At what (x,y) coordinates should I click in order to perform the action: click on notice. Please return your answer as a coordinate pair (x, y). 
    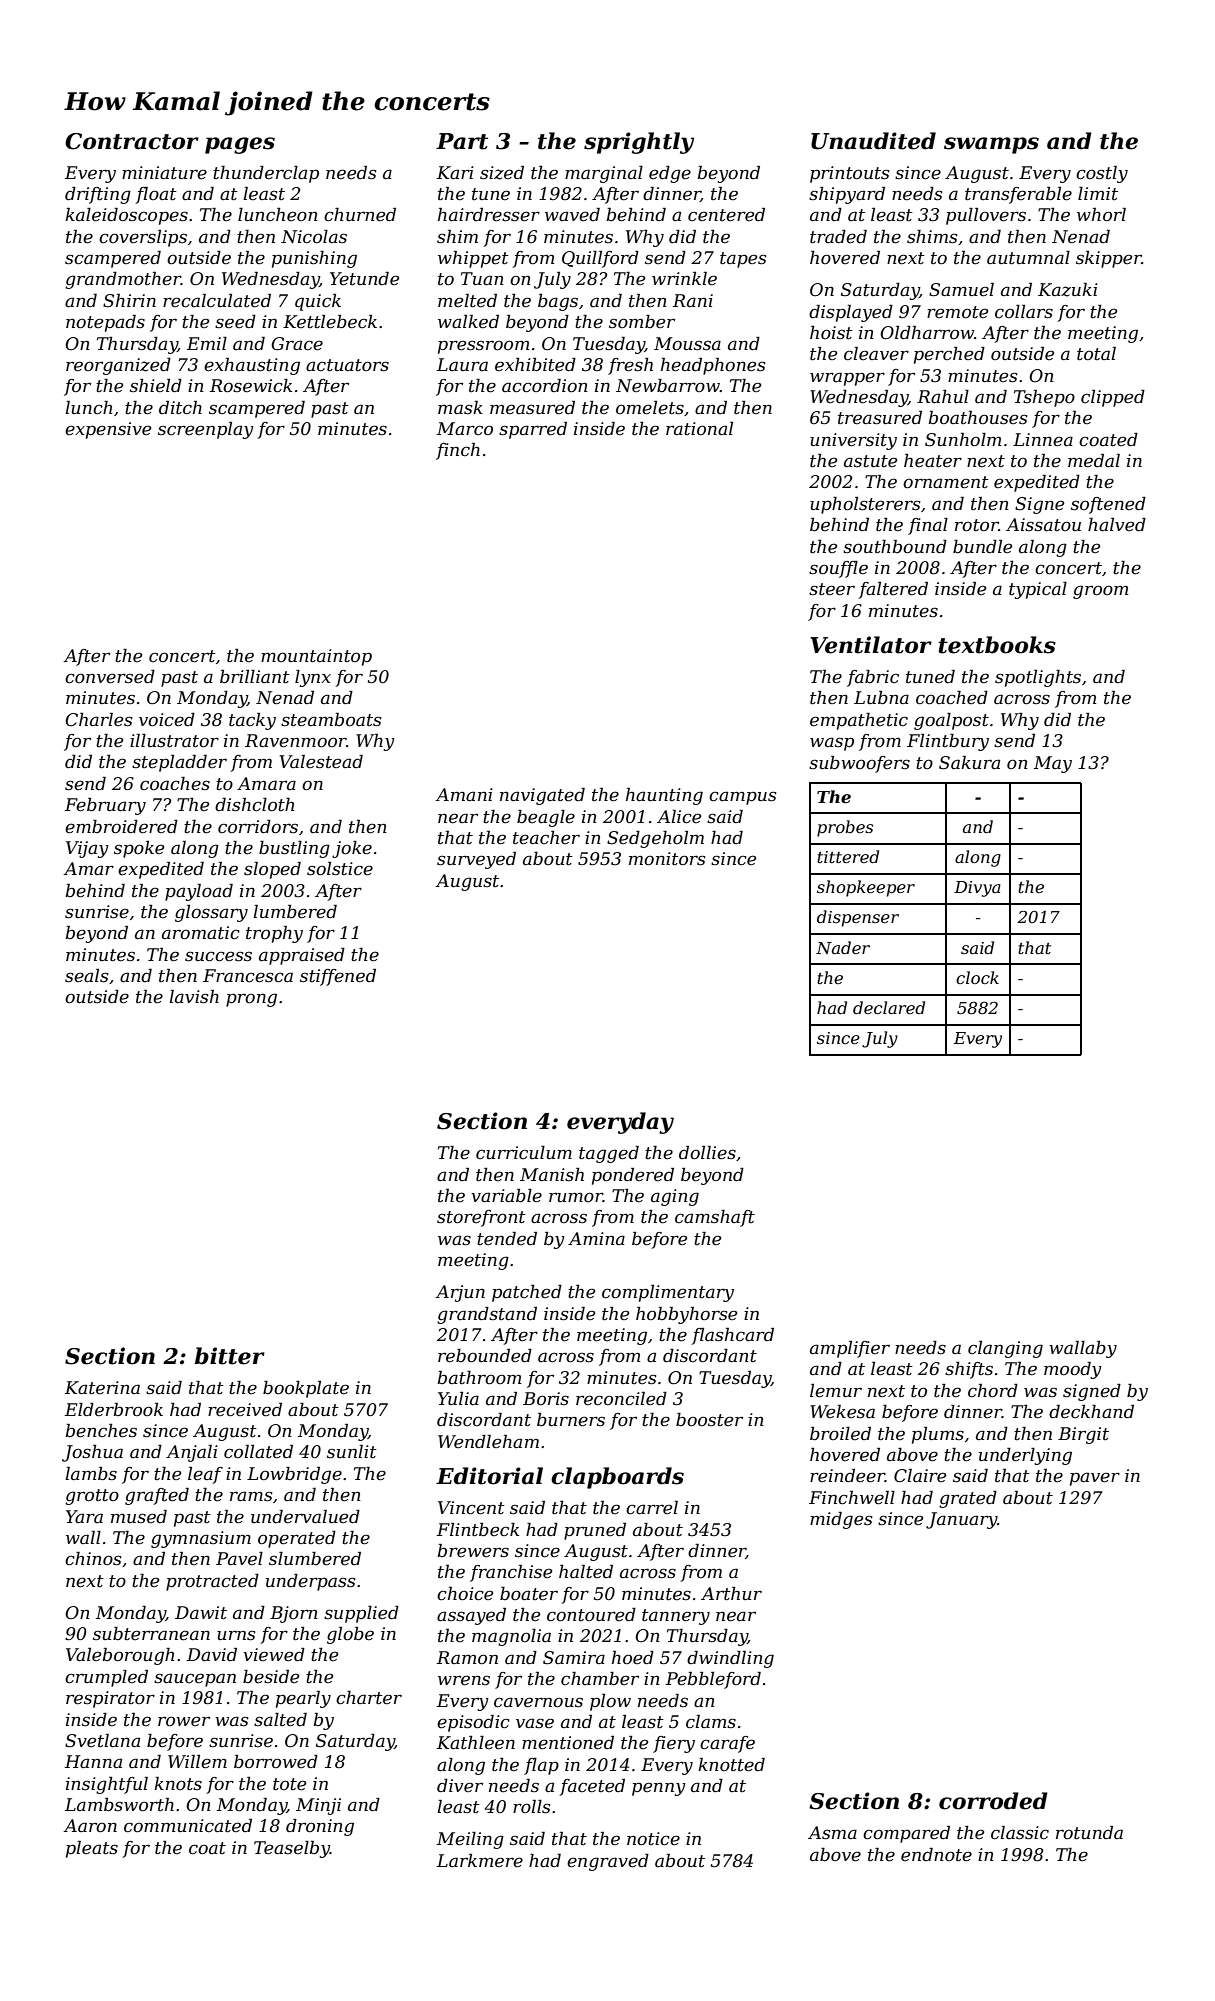
    Looking at the image, I should click on (653, 1839).
